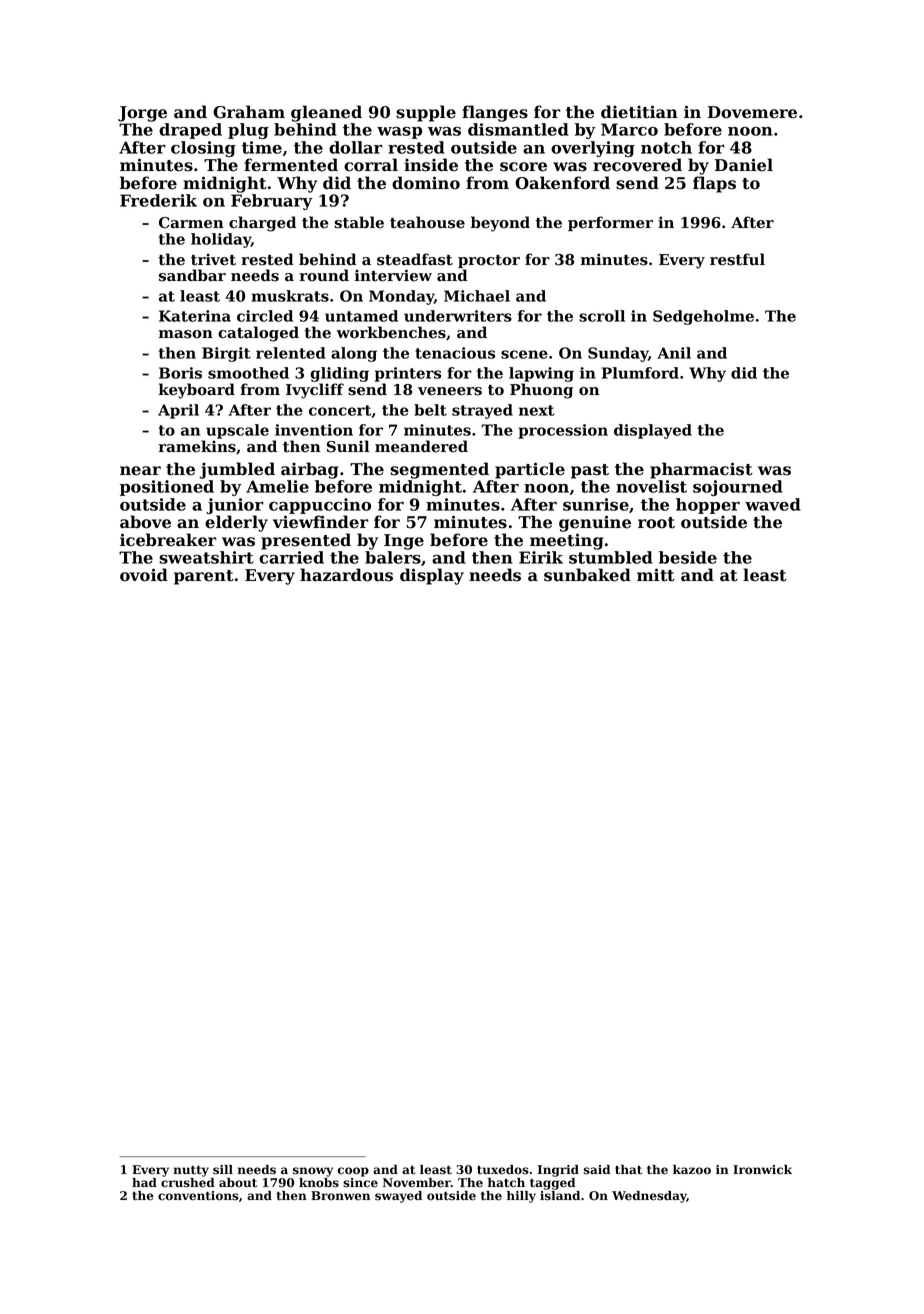 The width and height of the screenshot is (924, 1314). I want to click on closing, so click(203, 149).
